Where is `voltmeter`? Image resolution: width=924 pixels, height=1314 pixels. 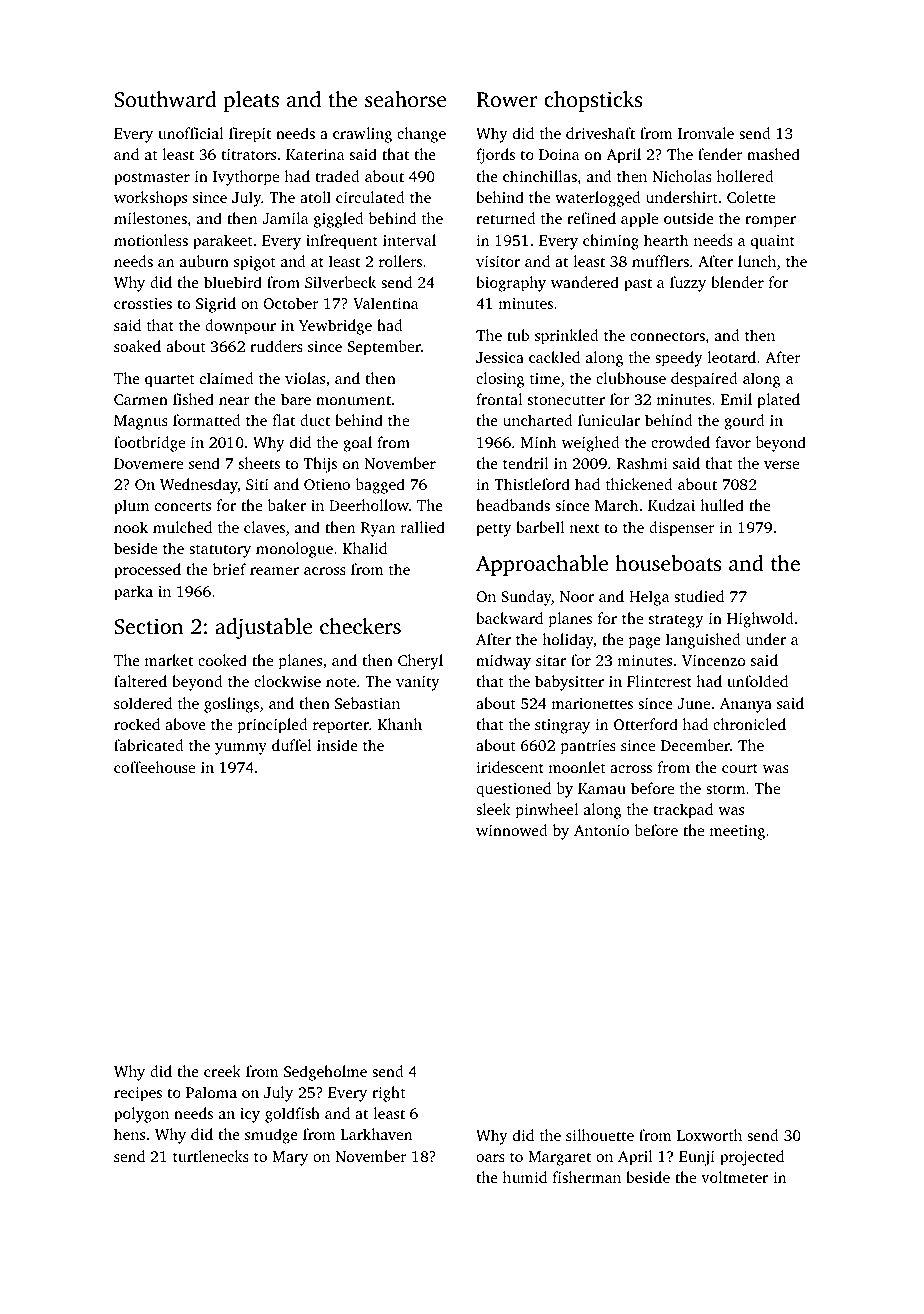
voltmeter is located at coordinates (734, 1177).
